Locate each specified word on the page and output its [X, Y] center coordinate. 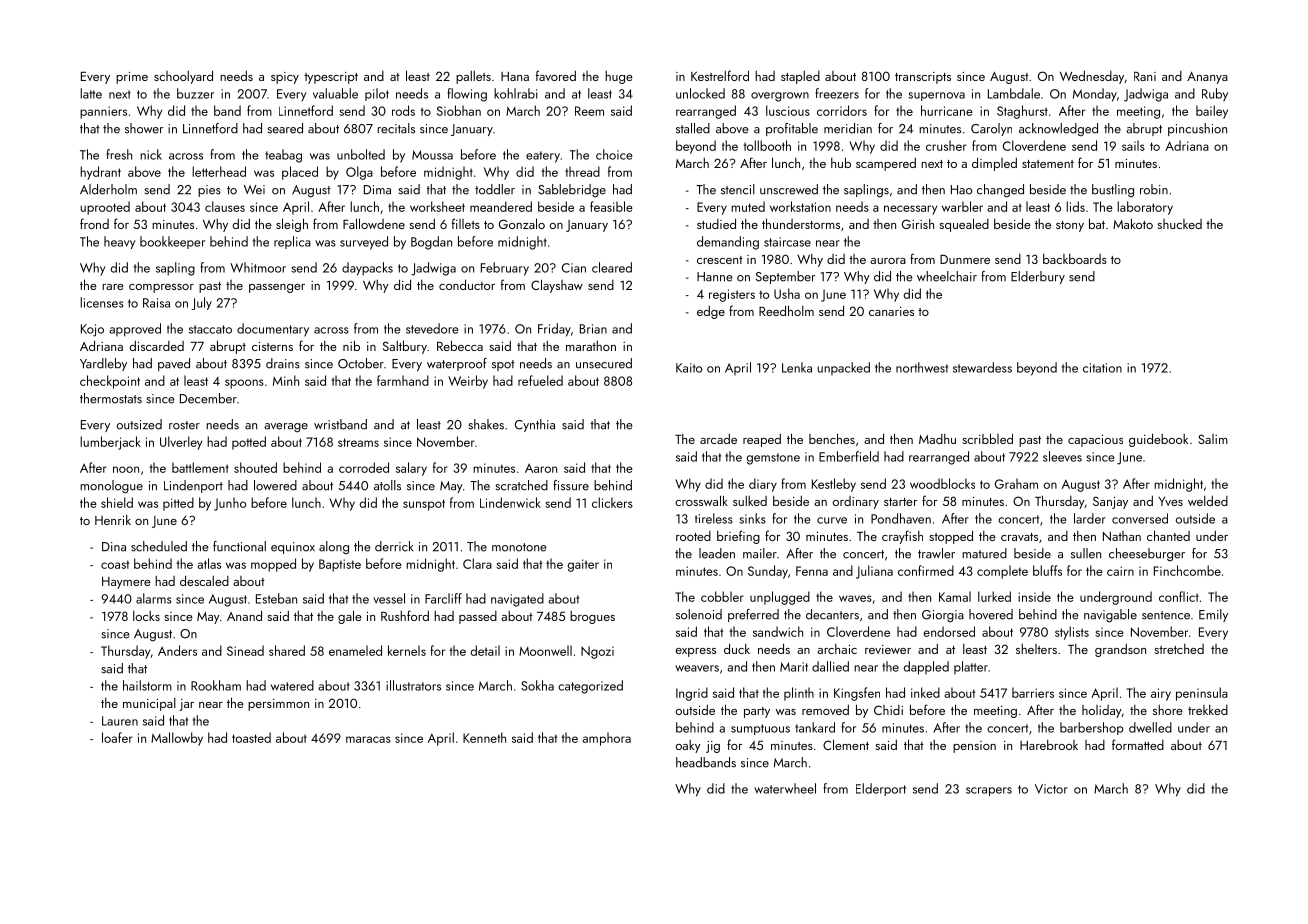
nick [151, 154]
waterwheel [785, 788]
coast [115, 564]
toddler [495, 189]
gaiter [583, 565]
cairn [1120, 571]
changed [1000, 190]
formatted [1138, 744]
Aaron [541, 468]
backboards [1075, 259]
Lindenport [193, 486]
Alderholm [108, 189]
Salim [1213, 439]
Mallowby [177, 739]
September [785, 277]
